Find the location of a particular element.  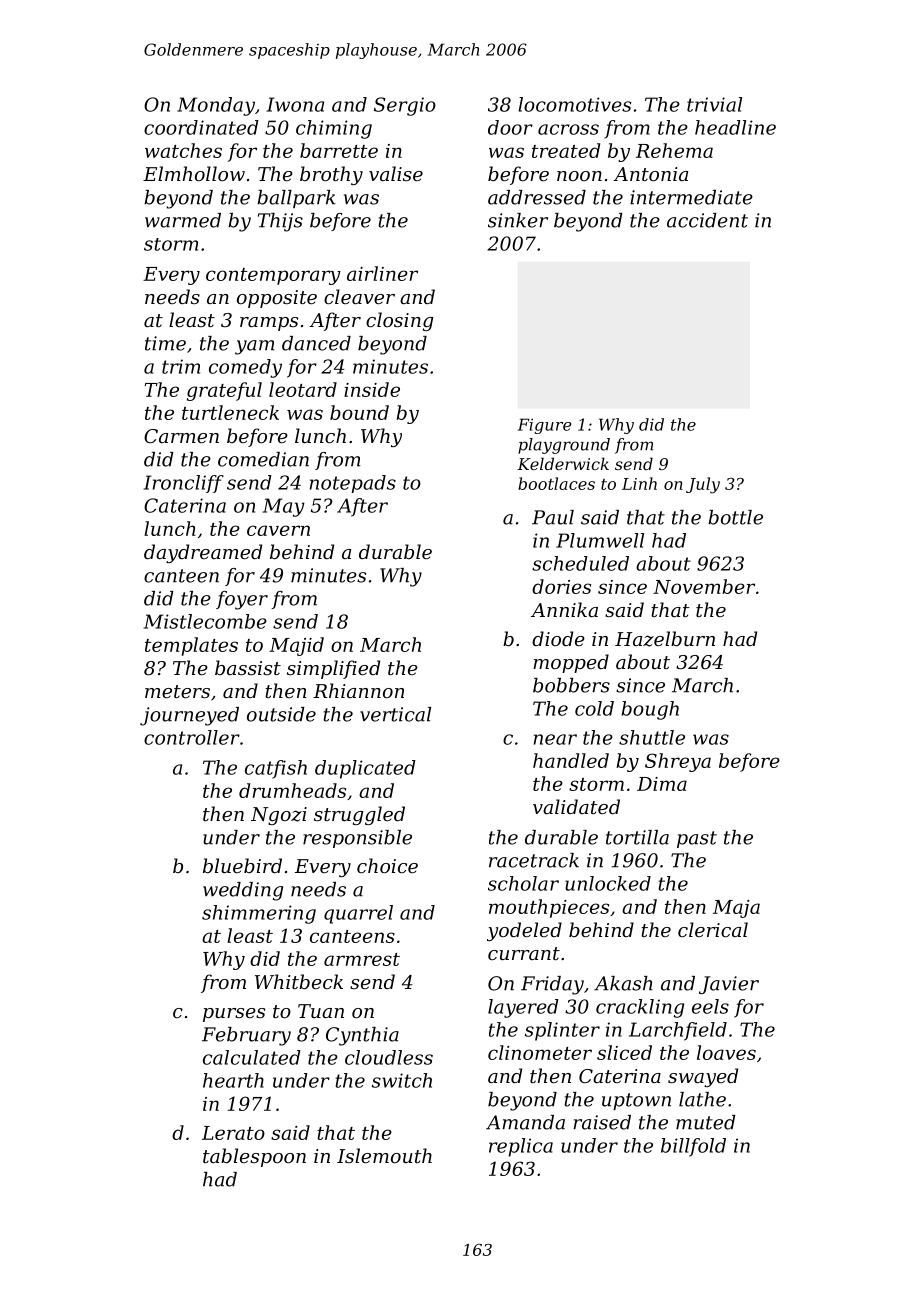

notepads is located at coordinates (353, 484).
